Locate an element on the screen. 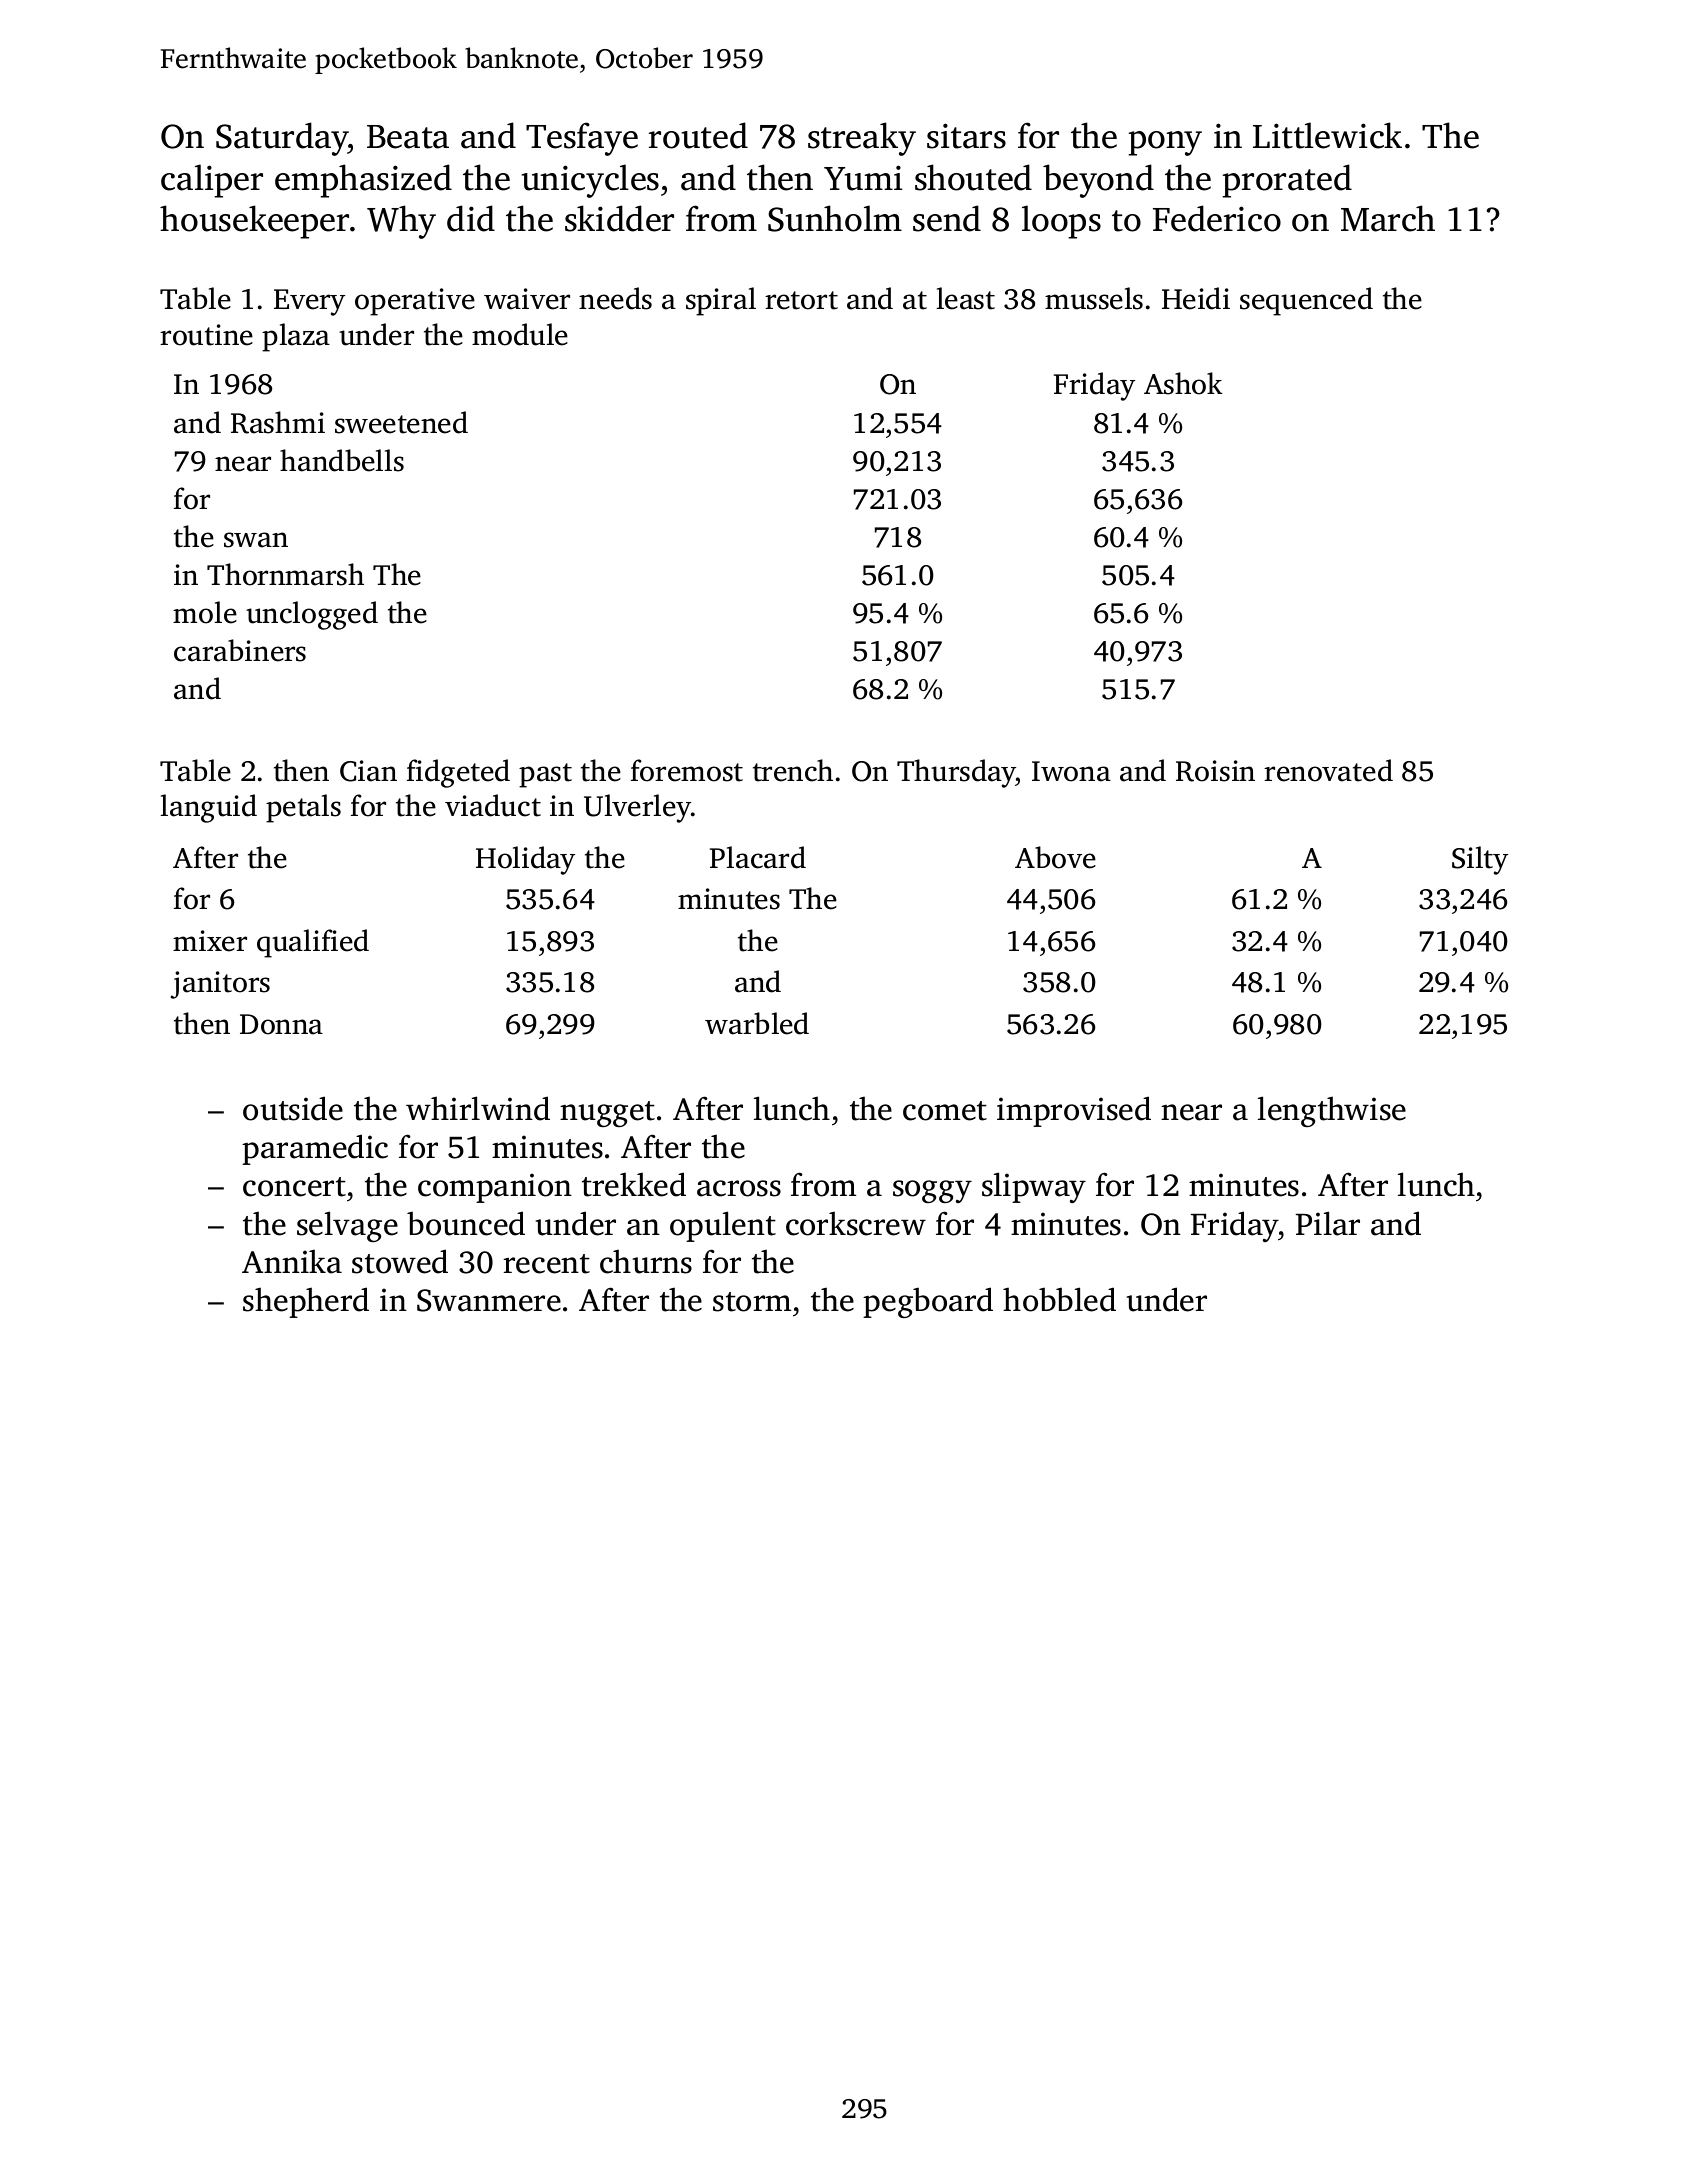 The height and width of the screenshot is (2178, 1683). renovated is located at coordinates (1328, 770).
